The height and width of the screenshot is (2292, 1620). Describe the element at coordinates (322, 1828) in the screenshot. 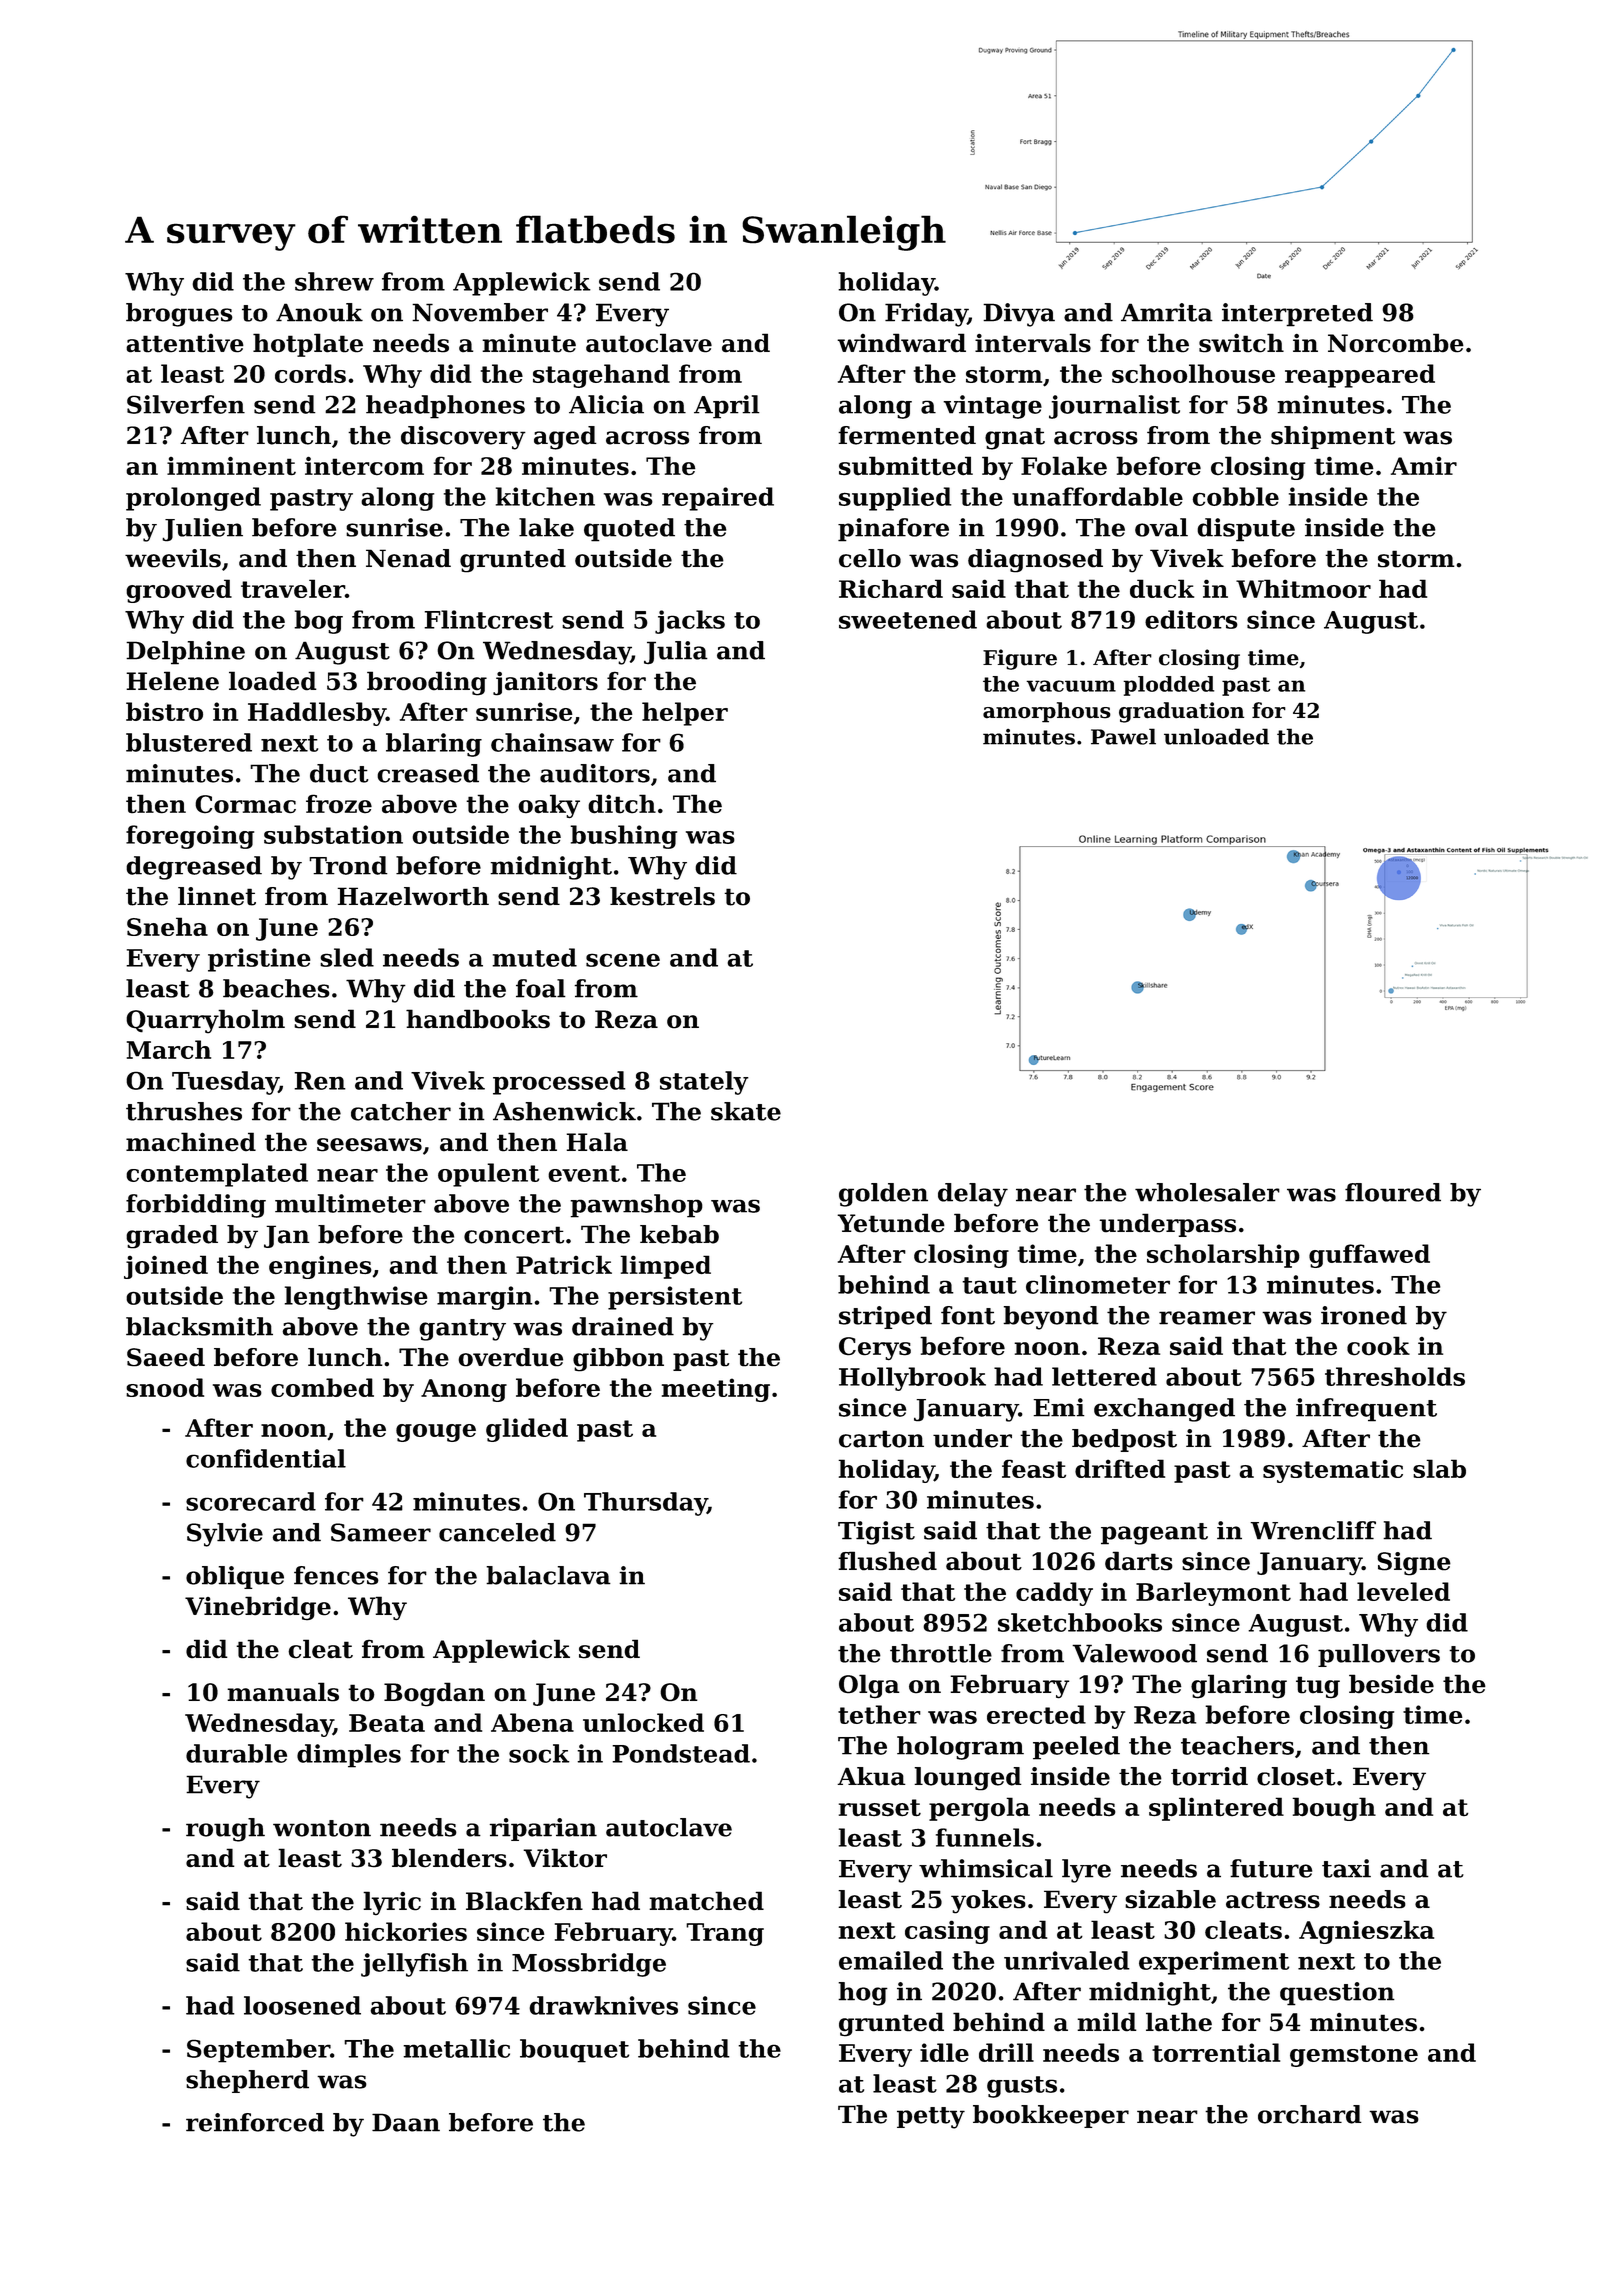

I see `wonton` at that location.
